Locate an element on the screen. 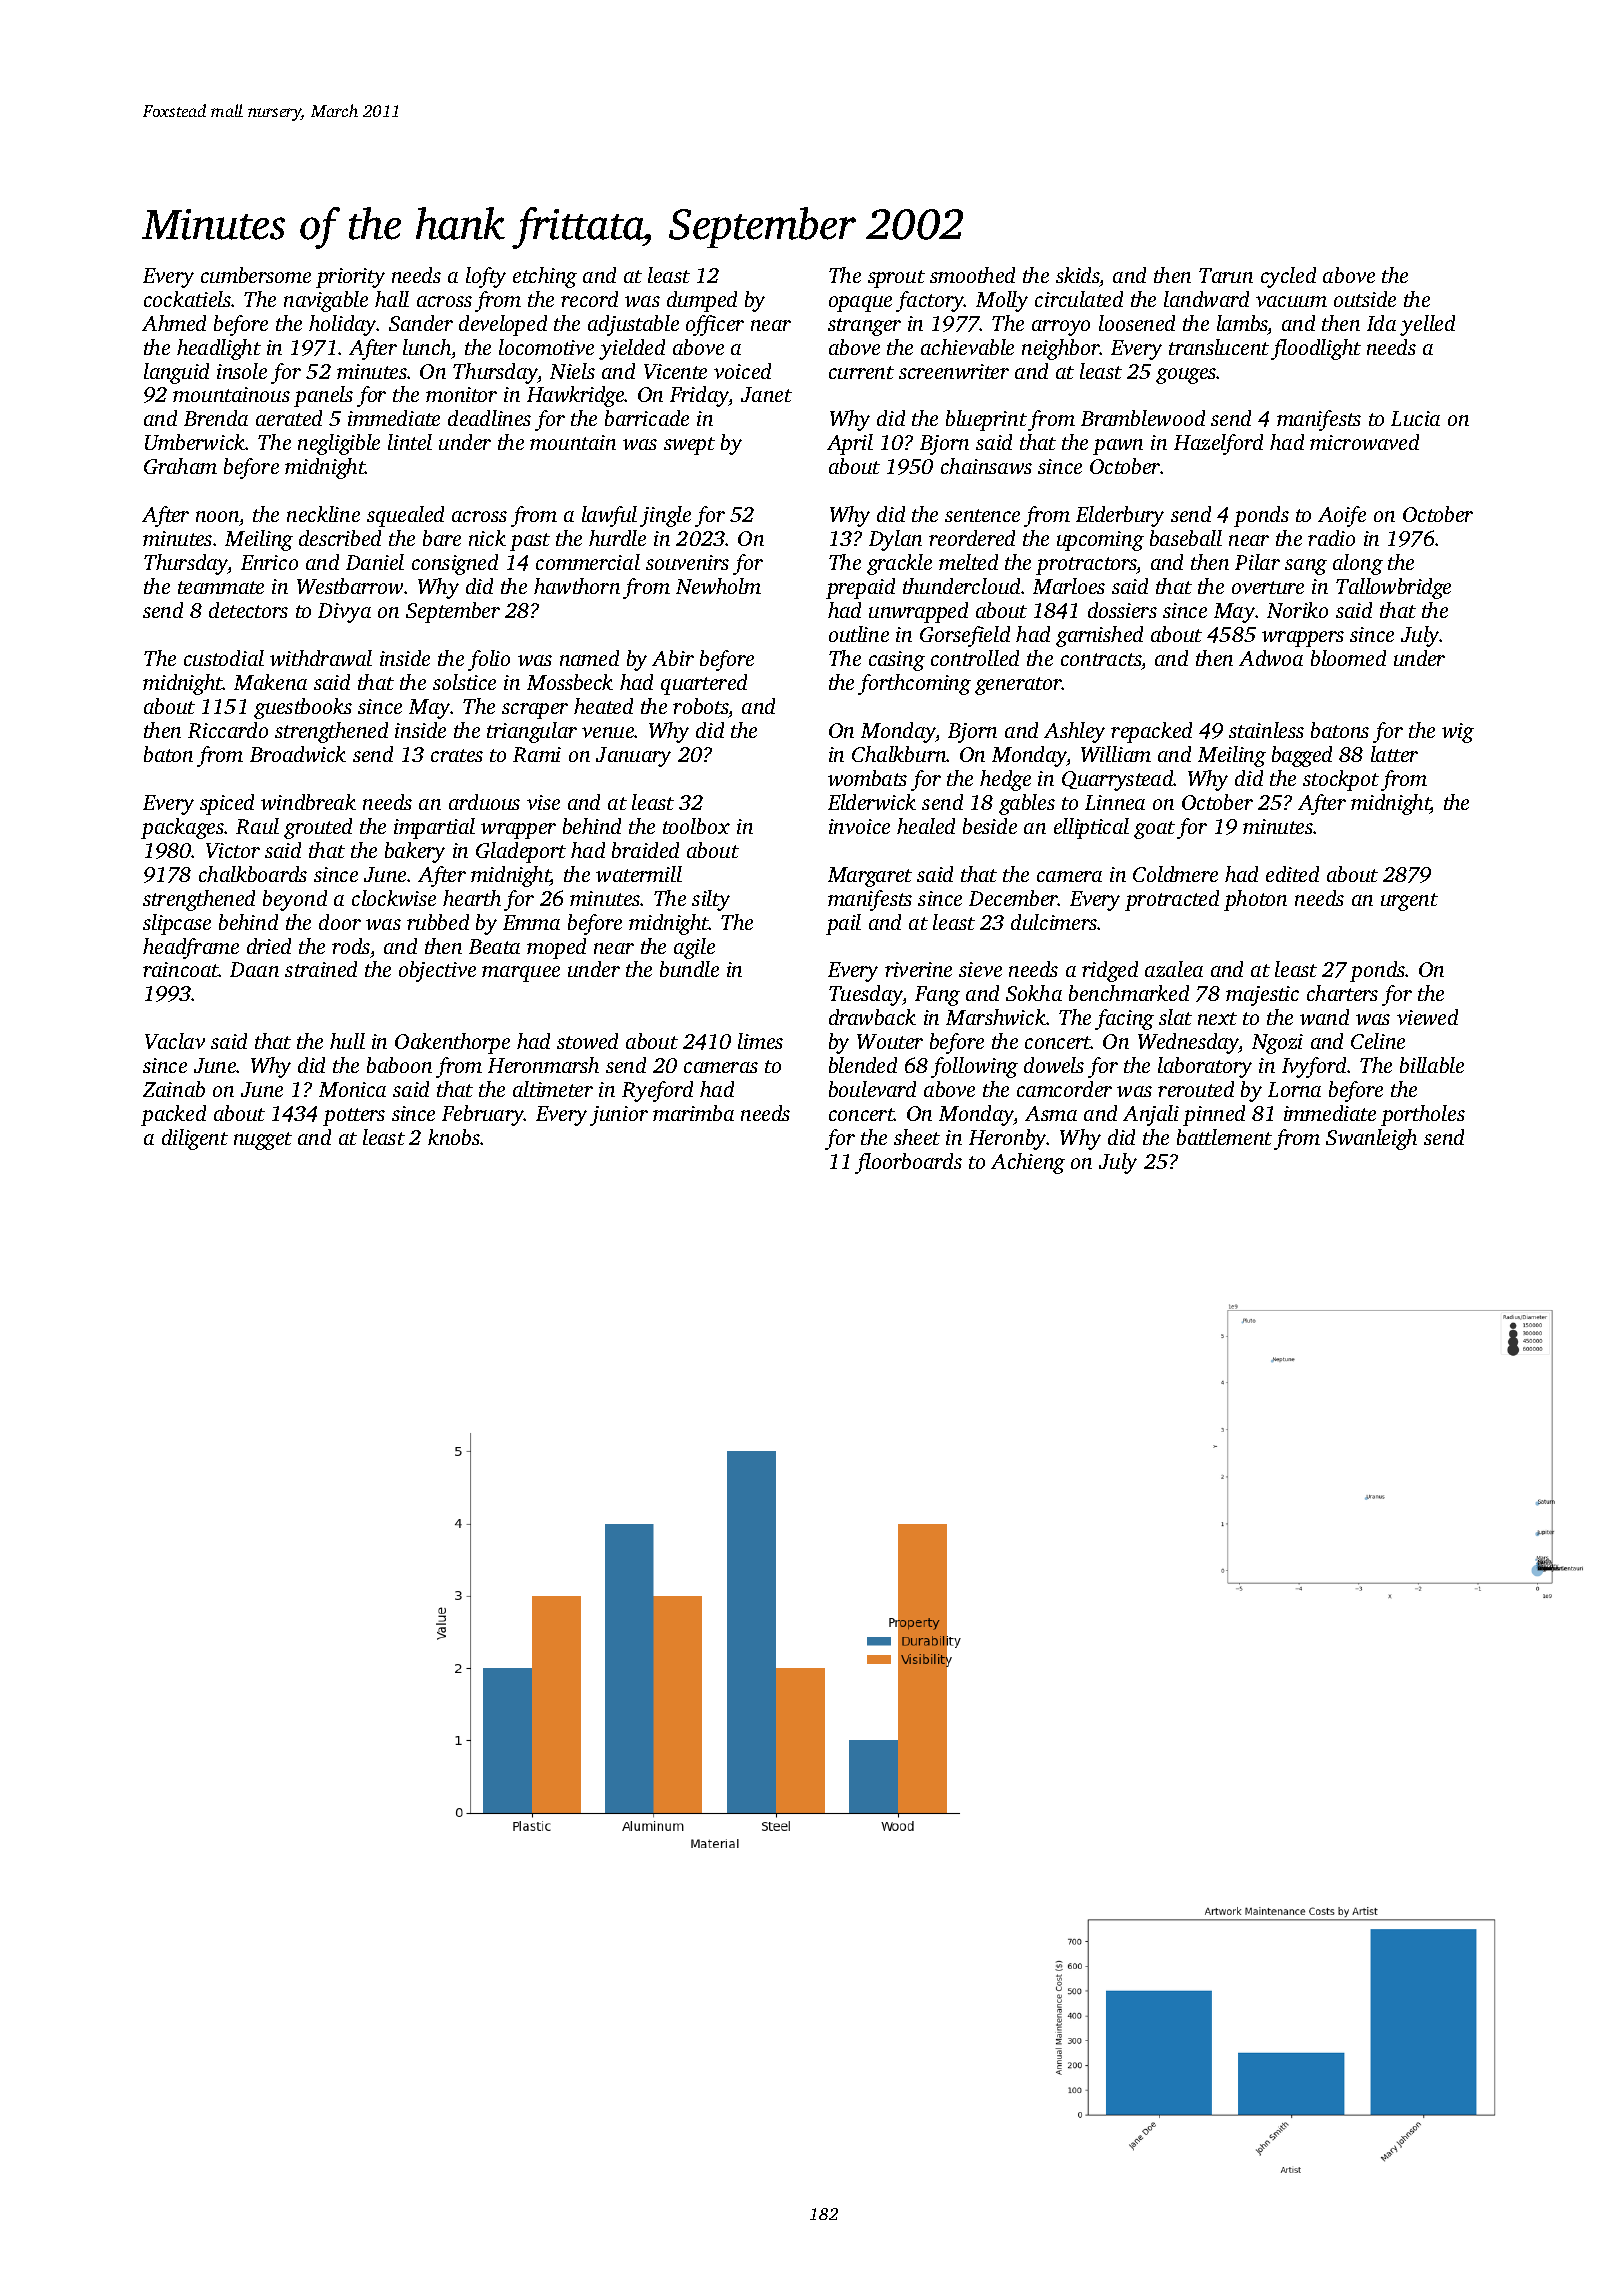  along is located at coordinates (1358, 564).
